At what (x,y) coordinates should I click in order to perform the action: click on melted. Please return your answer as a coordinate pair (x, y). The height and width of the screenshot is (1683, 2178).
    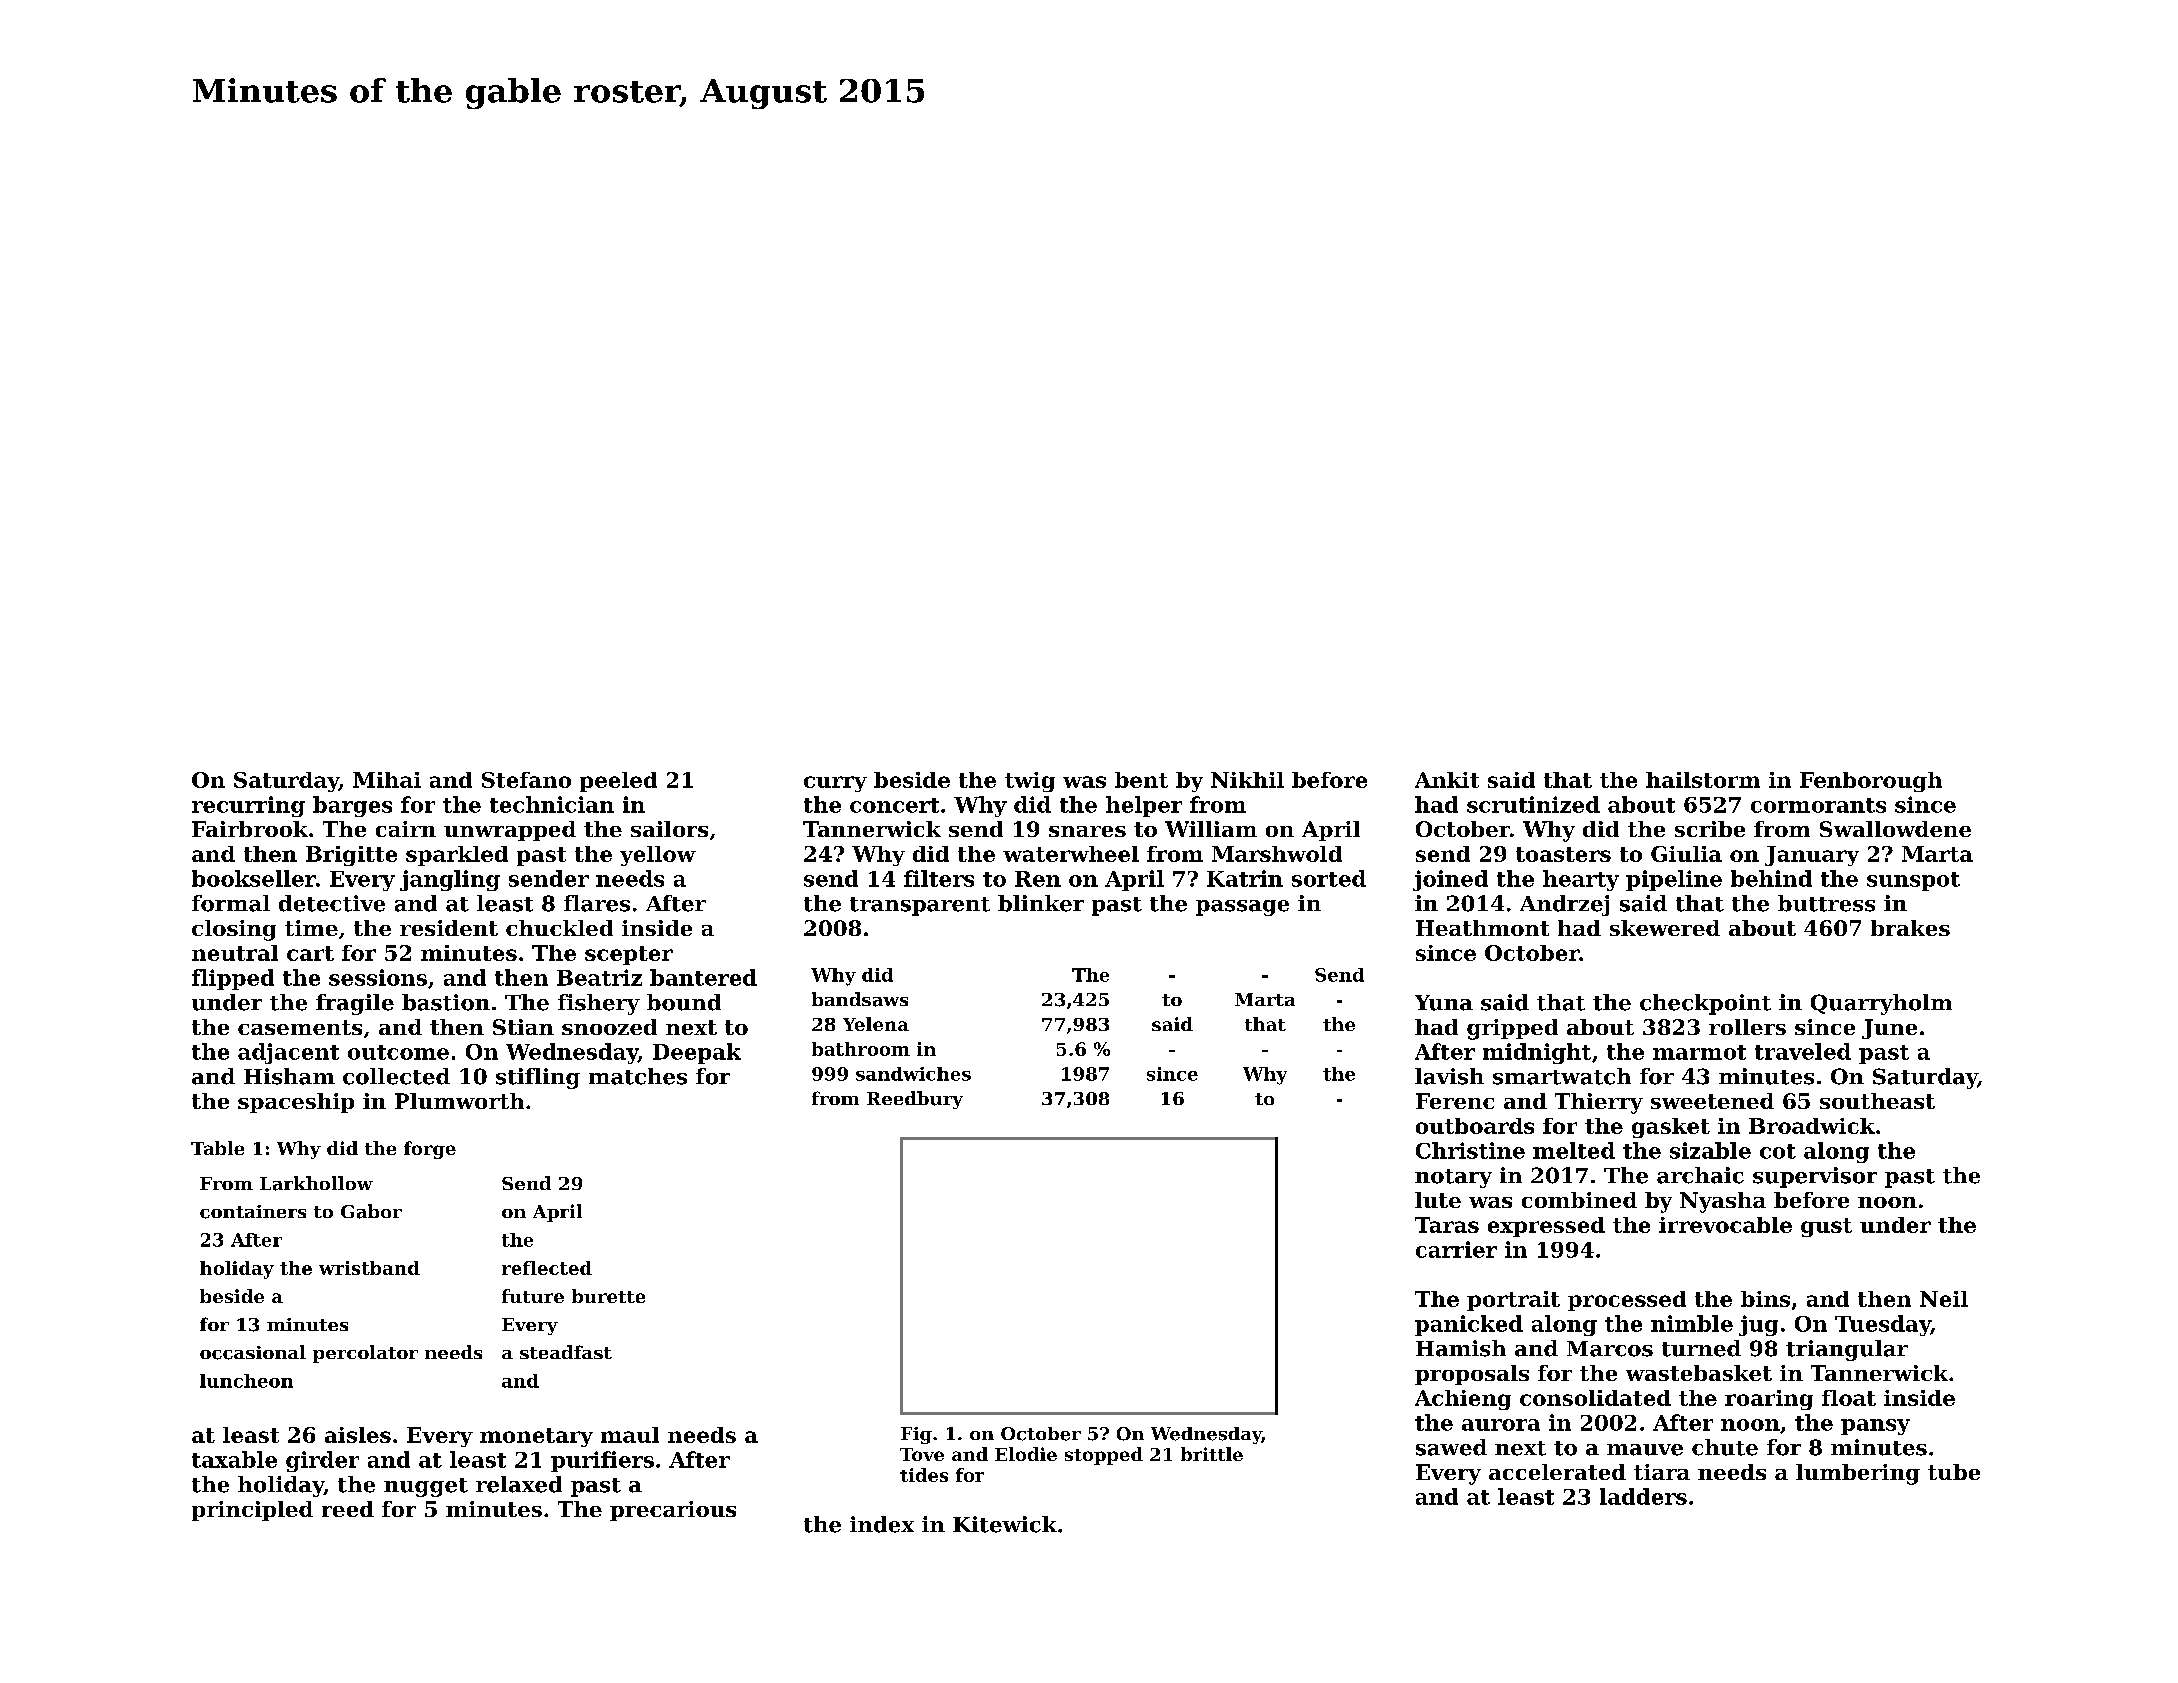
    Looking at the image, I should click on (1574, 1150).
